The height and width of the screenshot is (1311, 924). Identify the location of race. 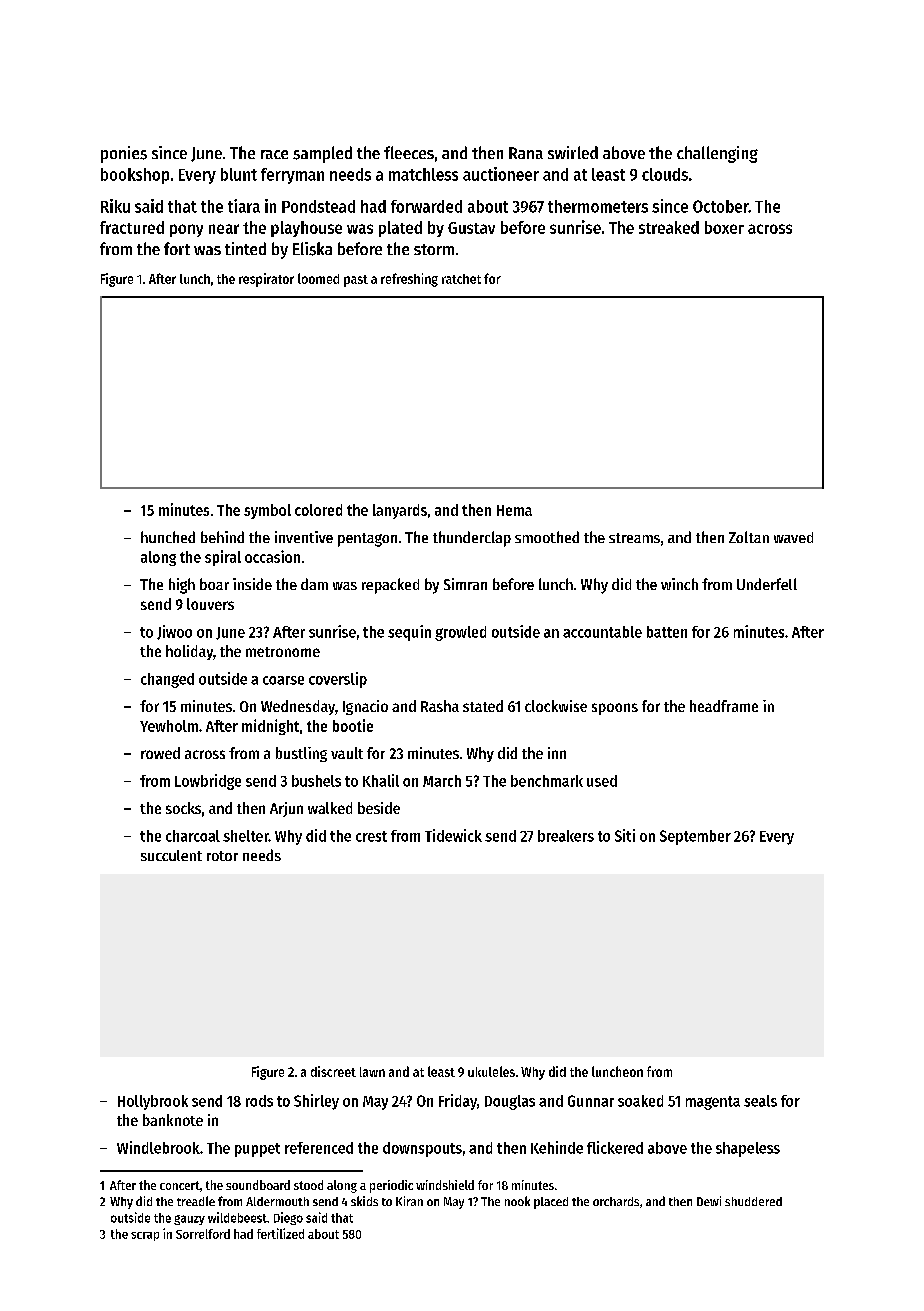
(274, 154).
